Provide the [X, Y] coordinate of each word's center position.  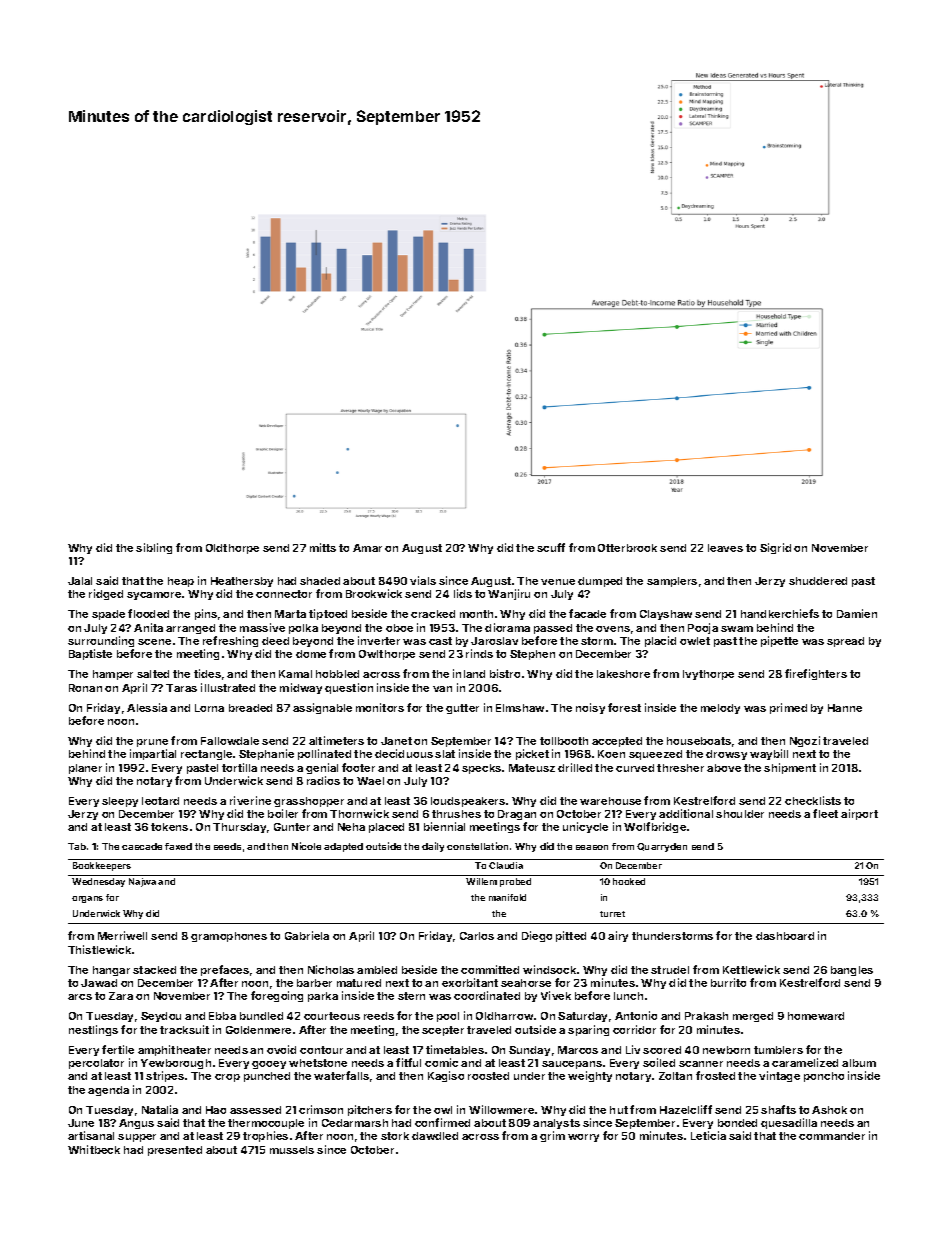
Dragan [517, 815]
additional [686, 813]
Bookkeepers [102, 866]
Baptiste [90, 654]
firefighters [816, 674]
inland [469, 673]
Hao [216, 1110]
